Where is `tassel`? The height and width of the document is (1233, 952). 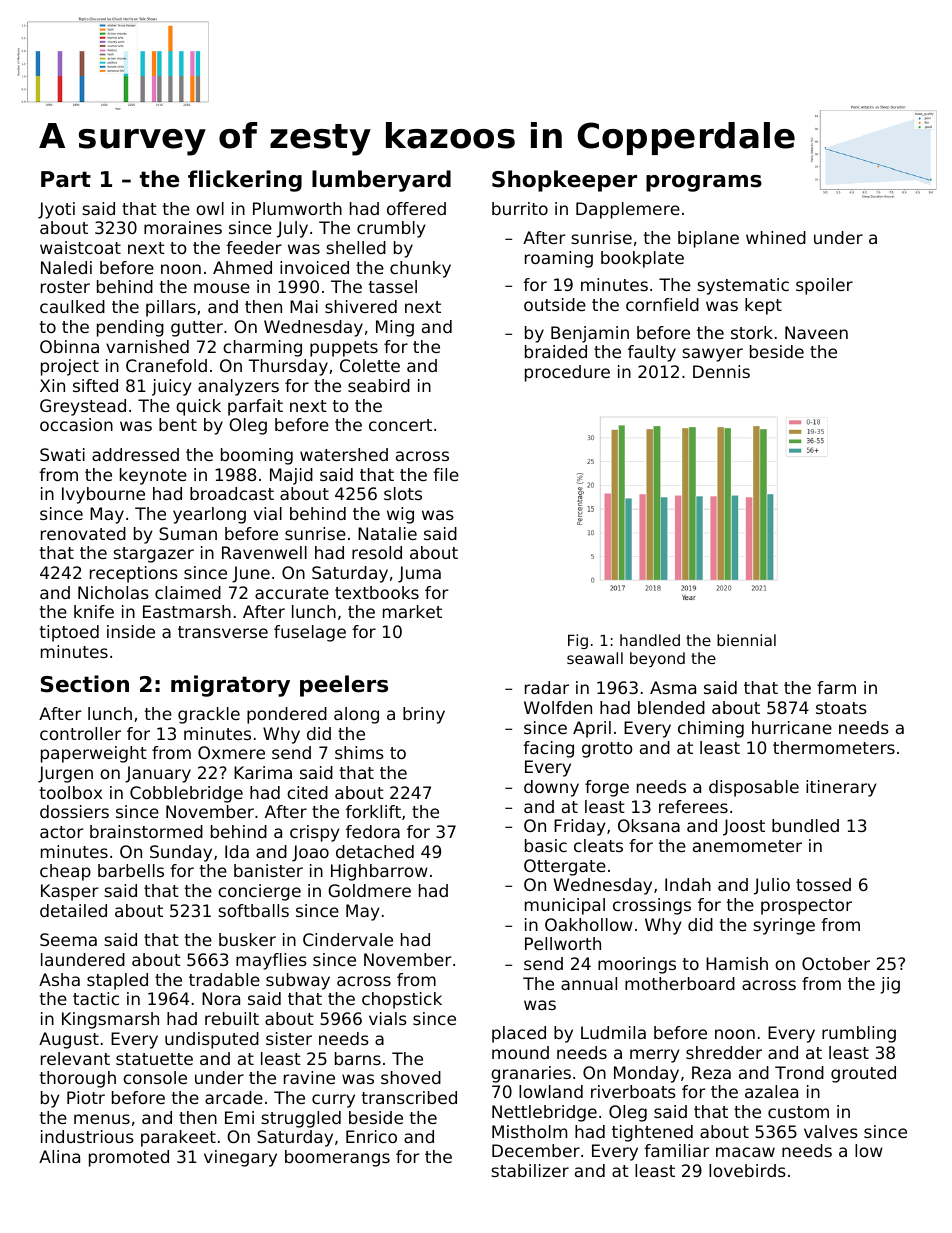
tassel is located at coordinates (393, 286).
